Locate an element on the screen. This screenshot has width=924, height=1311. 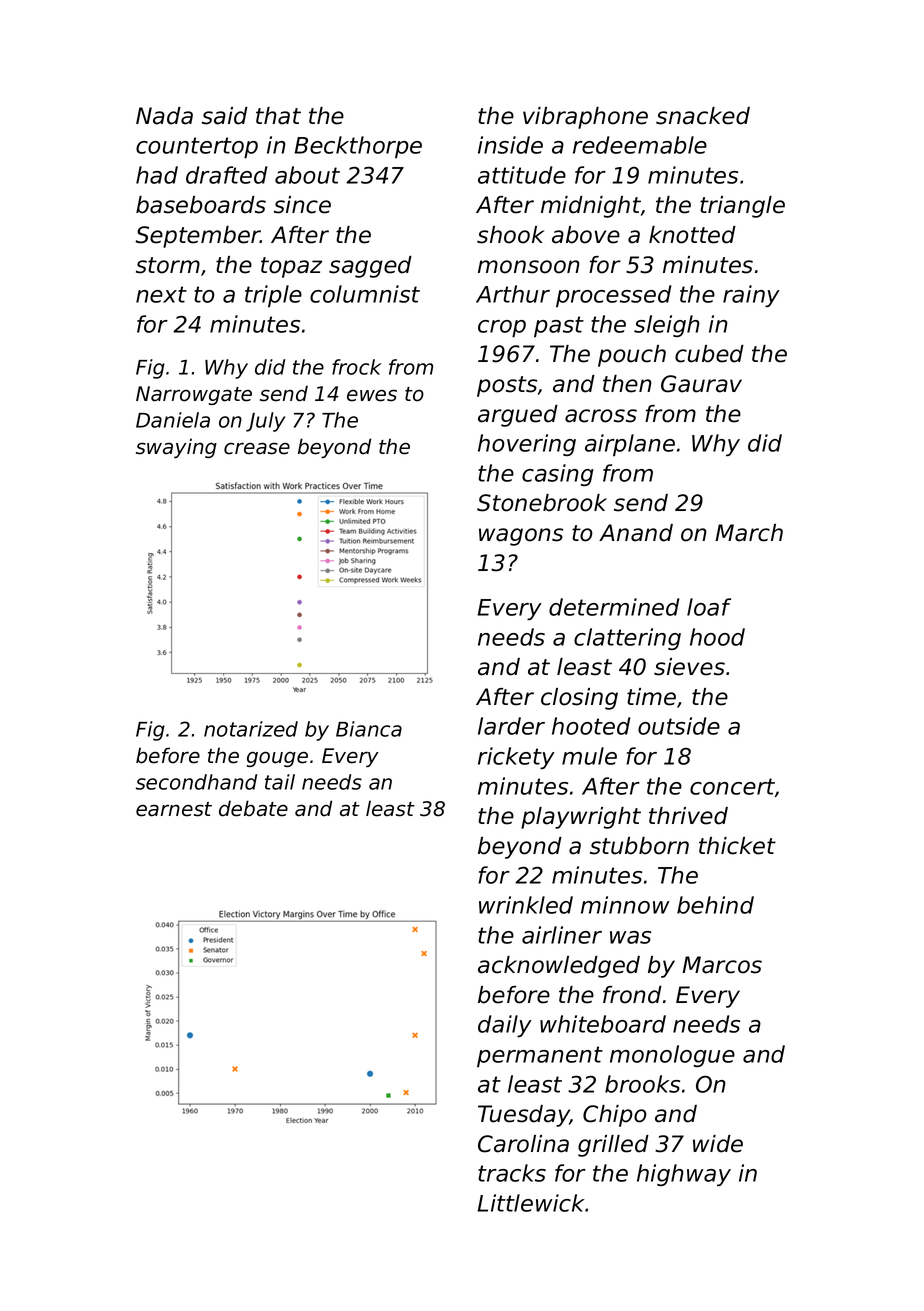
snacked is located at coordinates (703, 116).
